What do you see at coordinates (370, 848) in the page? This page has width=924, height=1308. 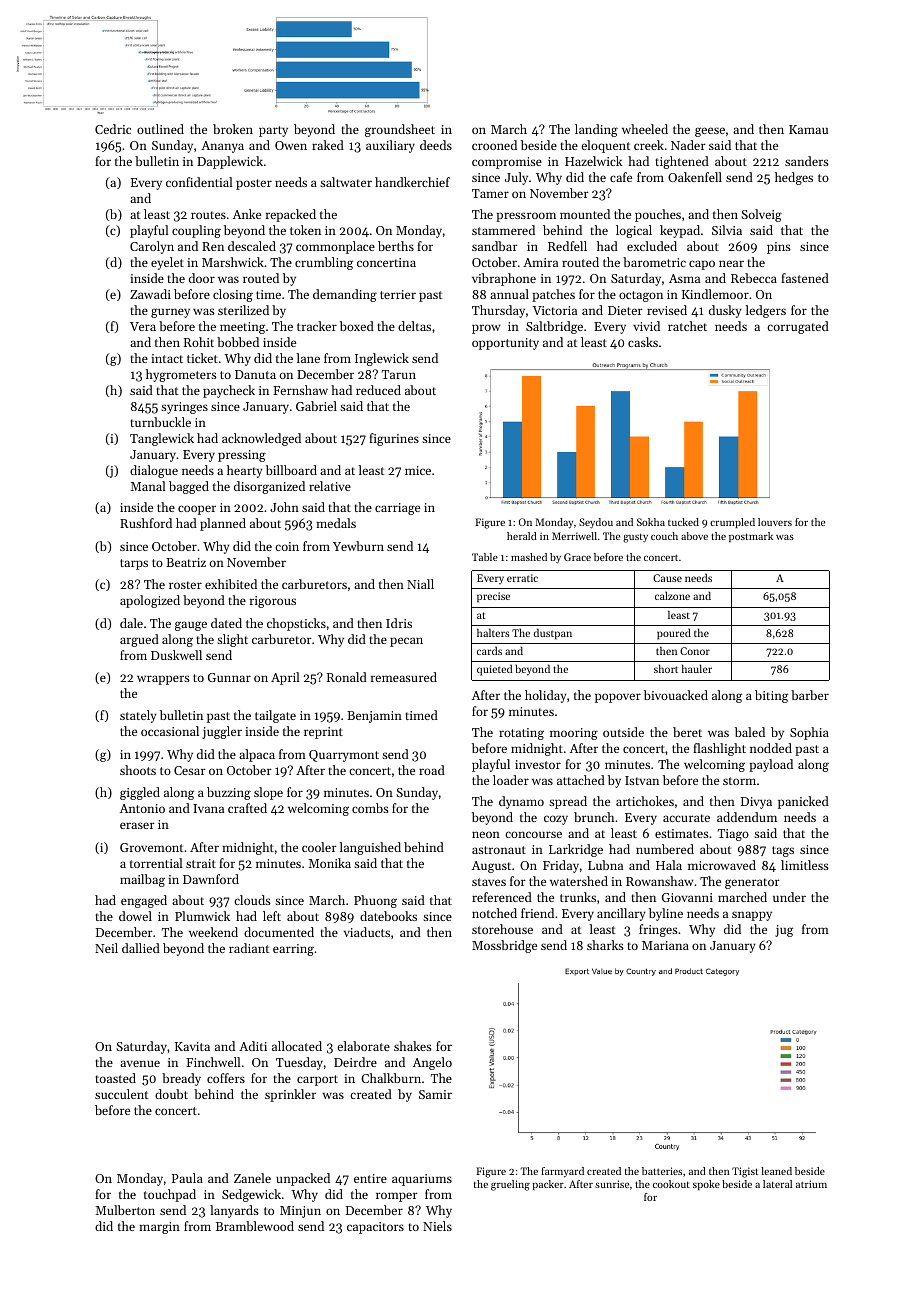 I see `languished` at bounding box center [370, 848].
